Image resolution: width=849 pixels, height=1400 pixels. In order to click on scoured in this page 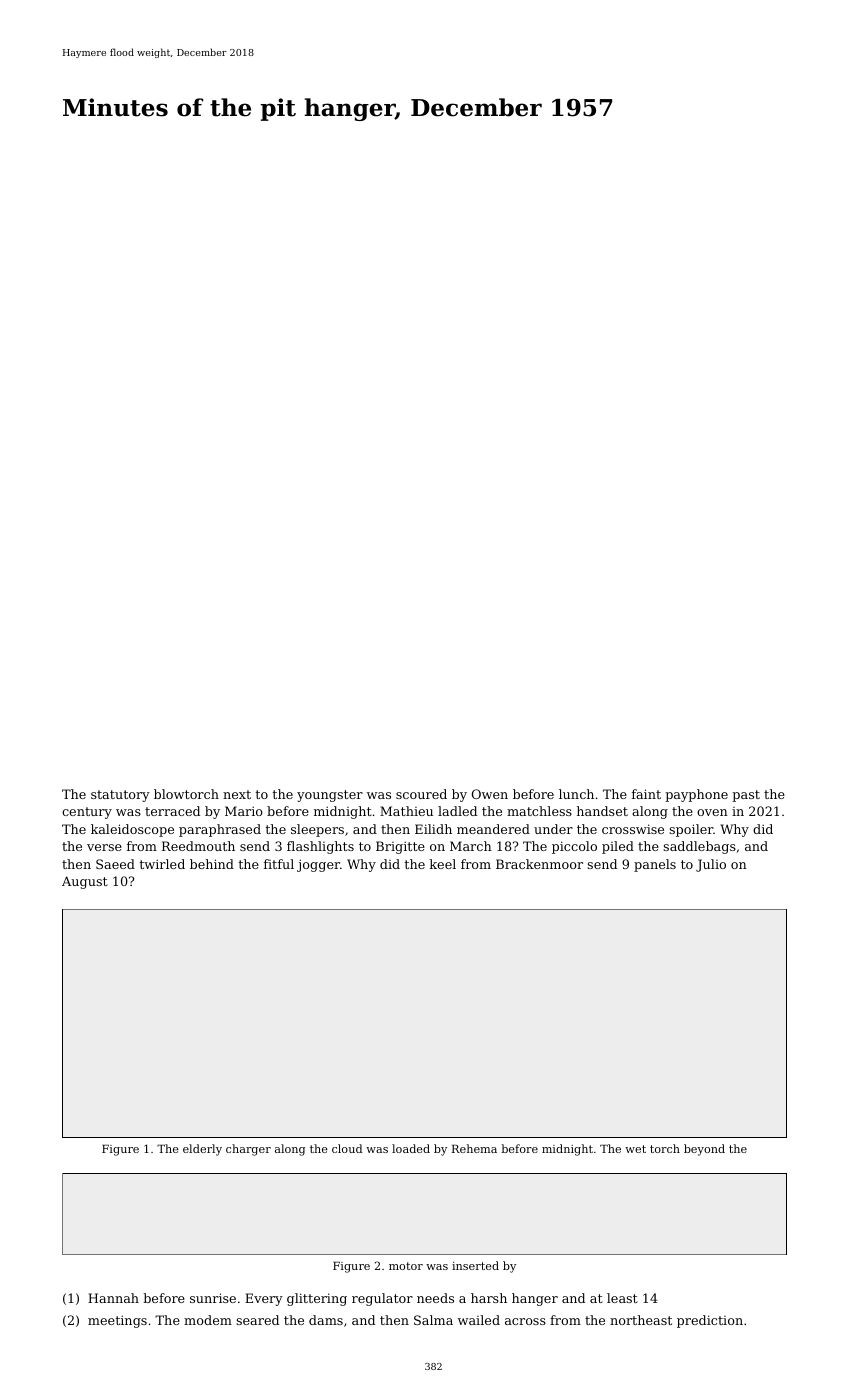, I will do `click(421, 794)`.
